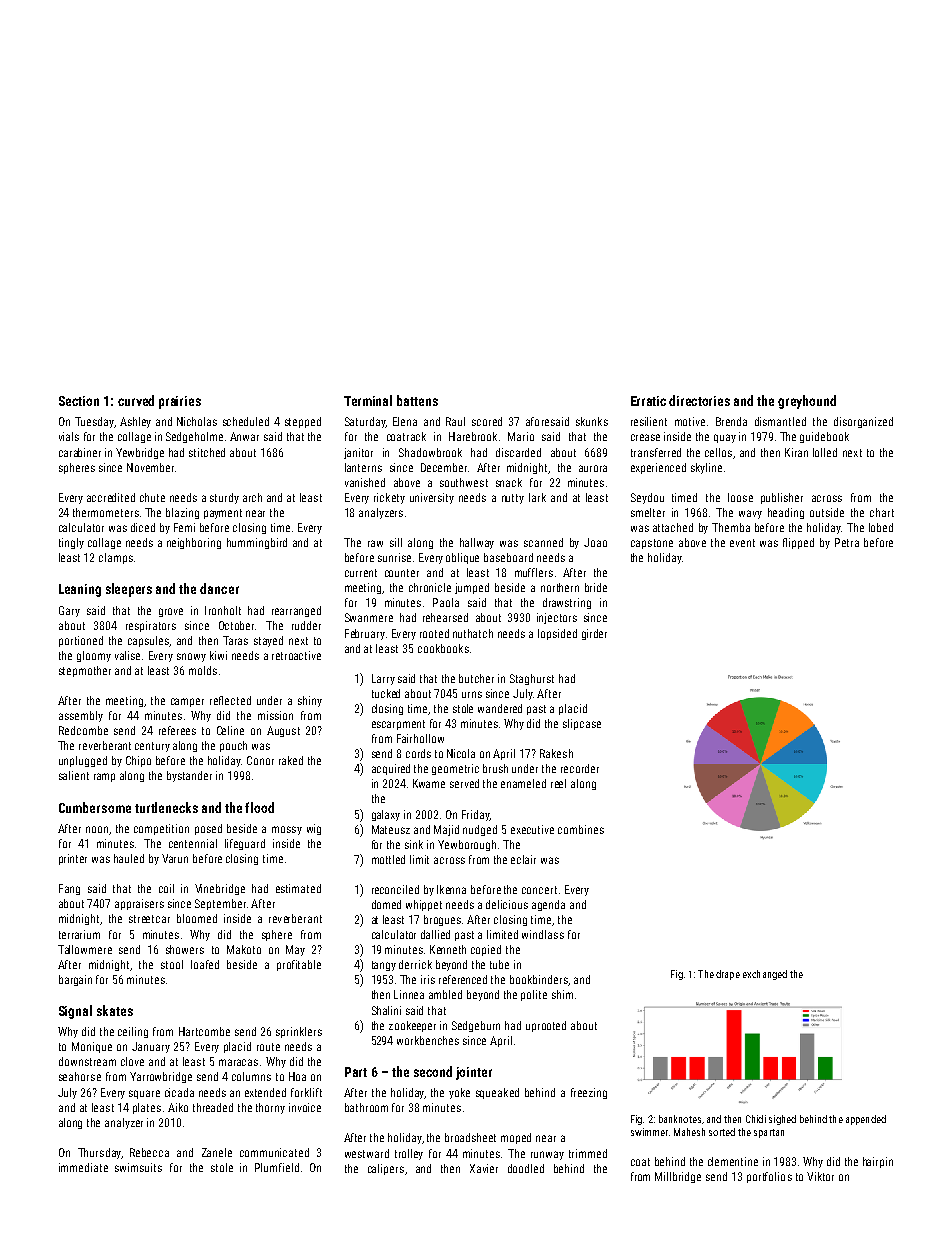 The image size is (952, 1233). What do you see at coordinates (807, 402) in the screenshot?
I see `greyhound` at bounding box center [807, 402].
